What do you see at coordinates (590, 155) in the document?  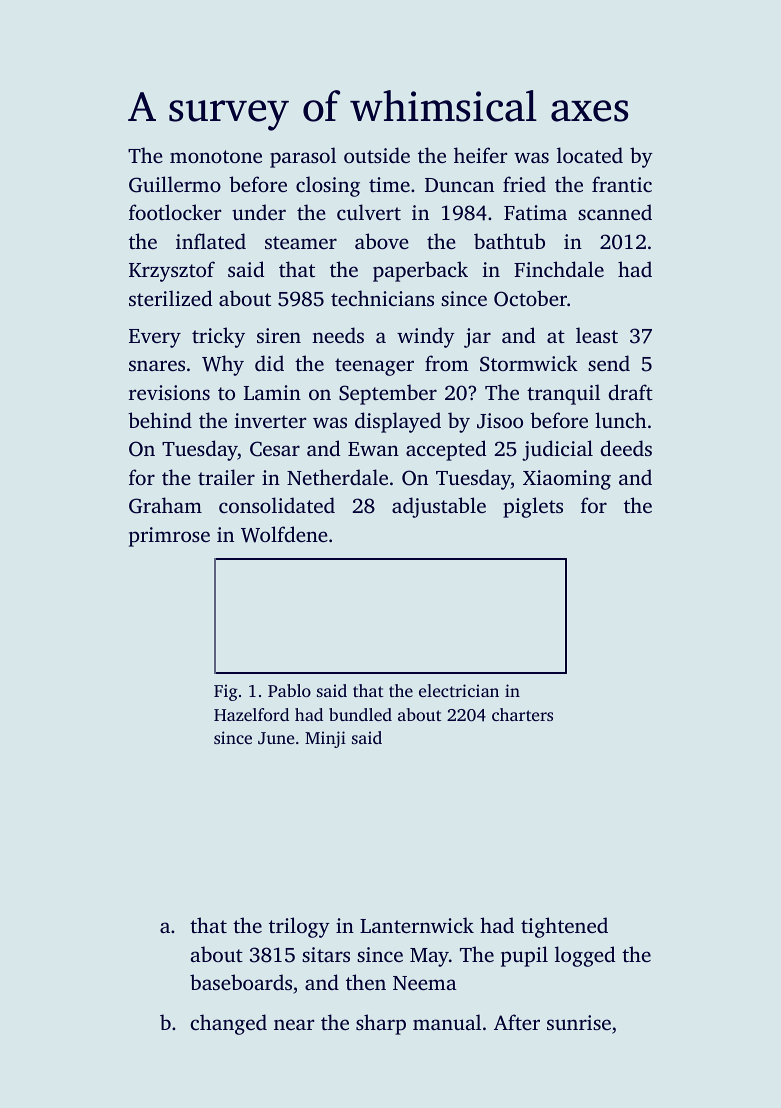 I see `located` at bounding box center [590, 155].
